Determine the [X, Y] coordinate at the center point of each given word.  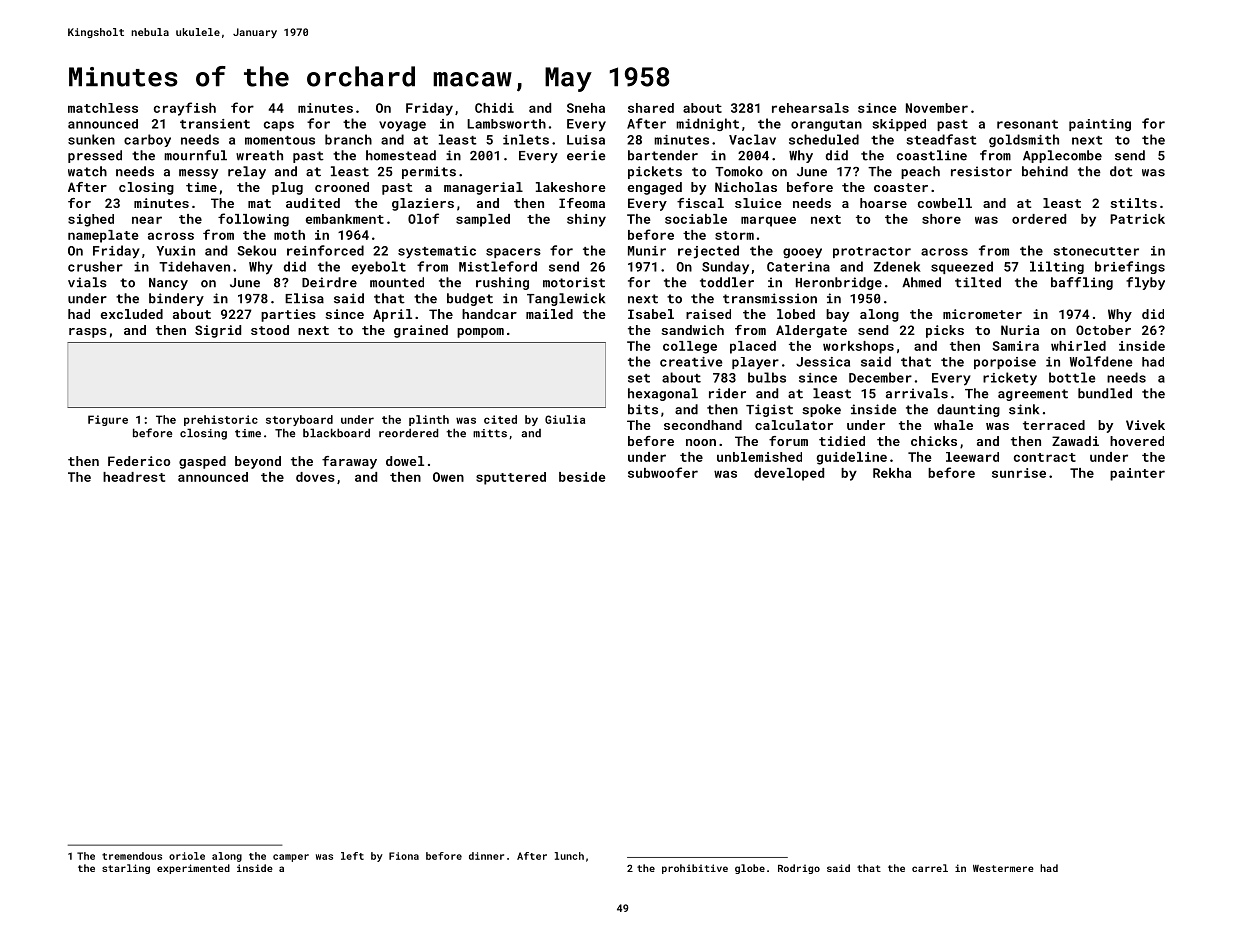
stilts [1133, 203]
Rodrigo [799, 869]
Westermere [1003, 868]
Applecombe [1062, 156]
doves [315, 477]
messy [198, 174]
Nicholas [746, 187]
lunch [569, 856]
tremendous [132, 856]
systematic [437, 252]
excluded [131, 314]
